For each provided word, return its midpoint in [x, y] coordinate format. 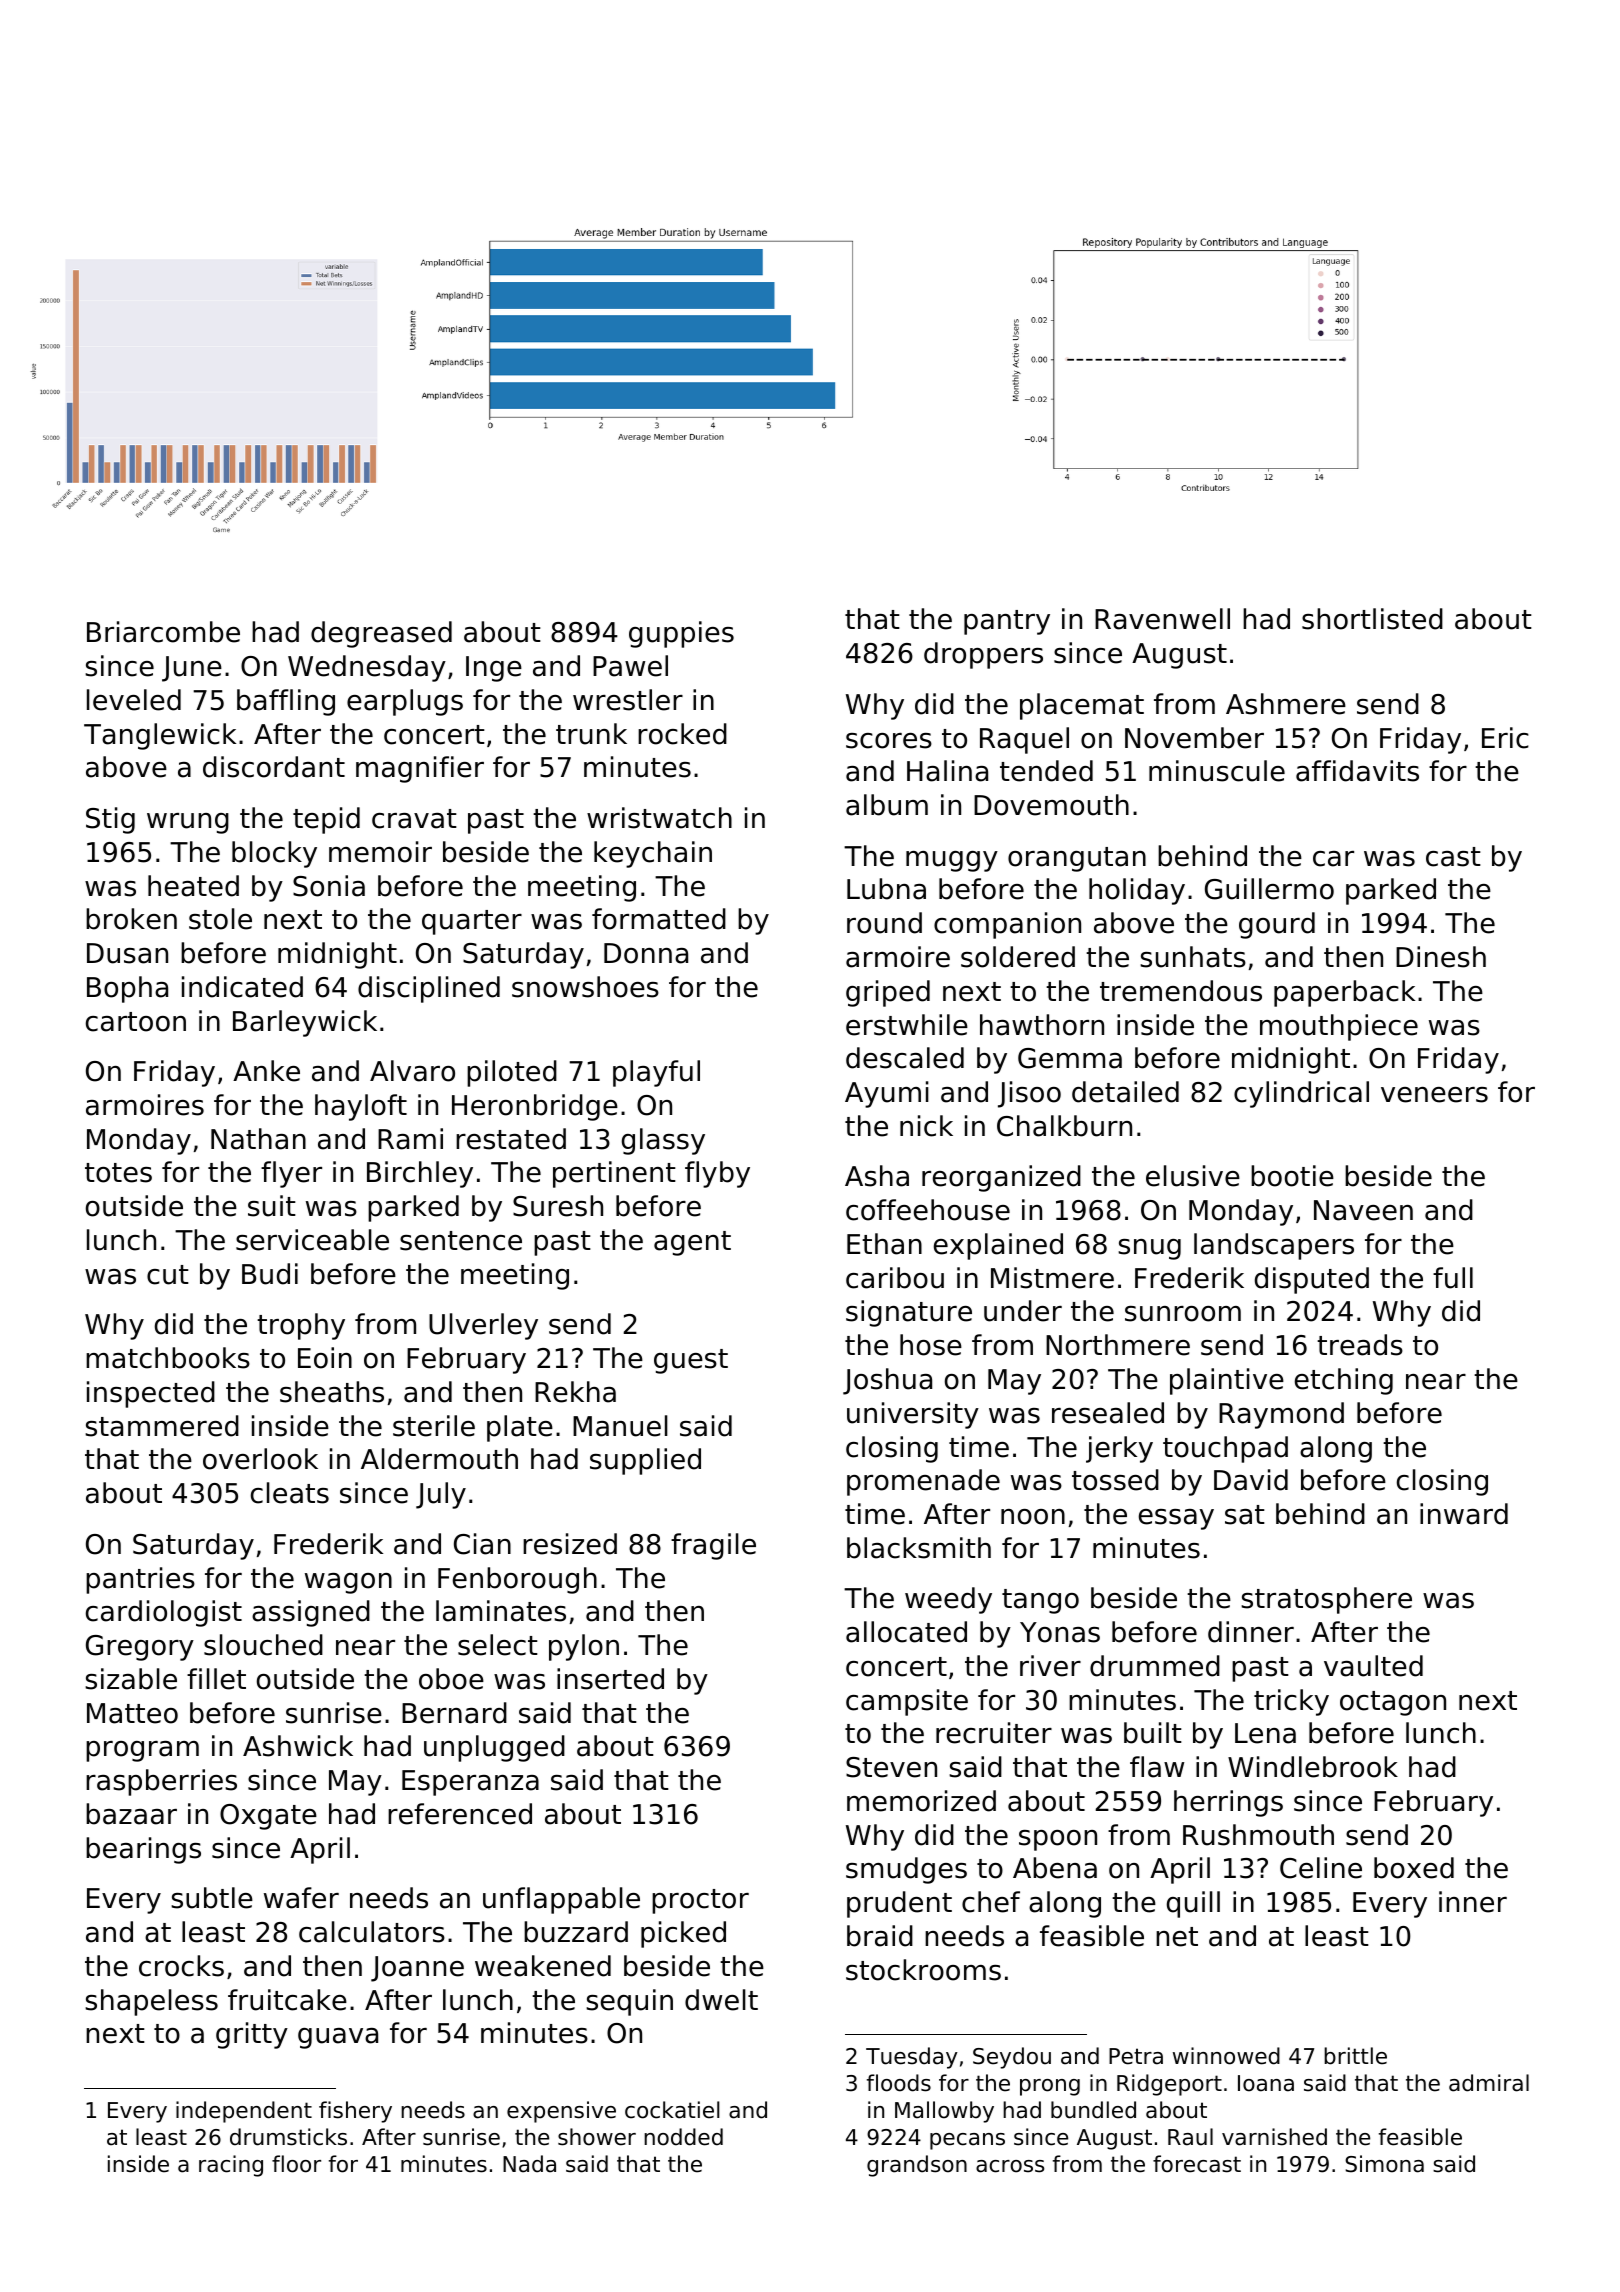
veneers [1434, 1095]
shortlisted [1372, 619]
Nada [529, 2164]
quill [1193, 1904]
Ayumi [887, 1094]
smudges [906, 1870]
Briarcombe [163, 632]
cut [168, 1275]
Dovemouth [1051, 805]
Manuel [620, 1426]
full [1453, 1278]
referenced [460, 1814]
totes [118, 1173]
